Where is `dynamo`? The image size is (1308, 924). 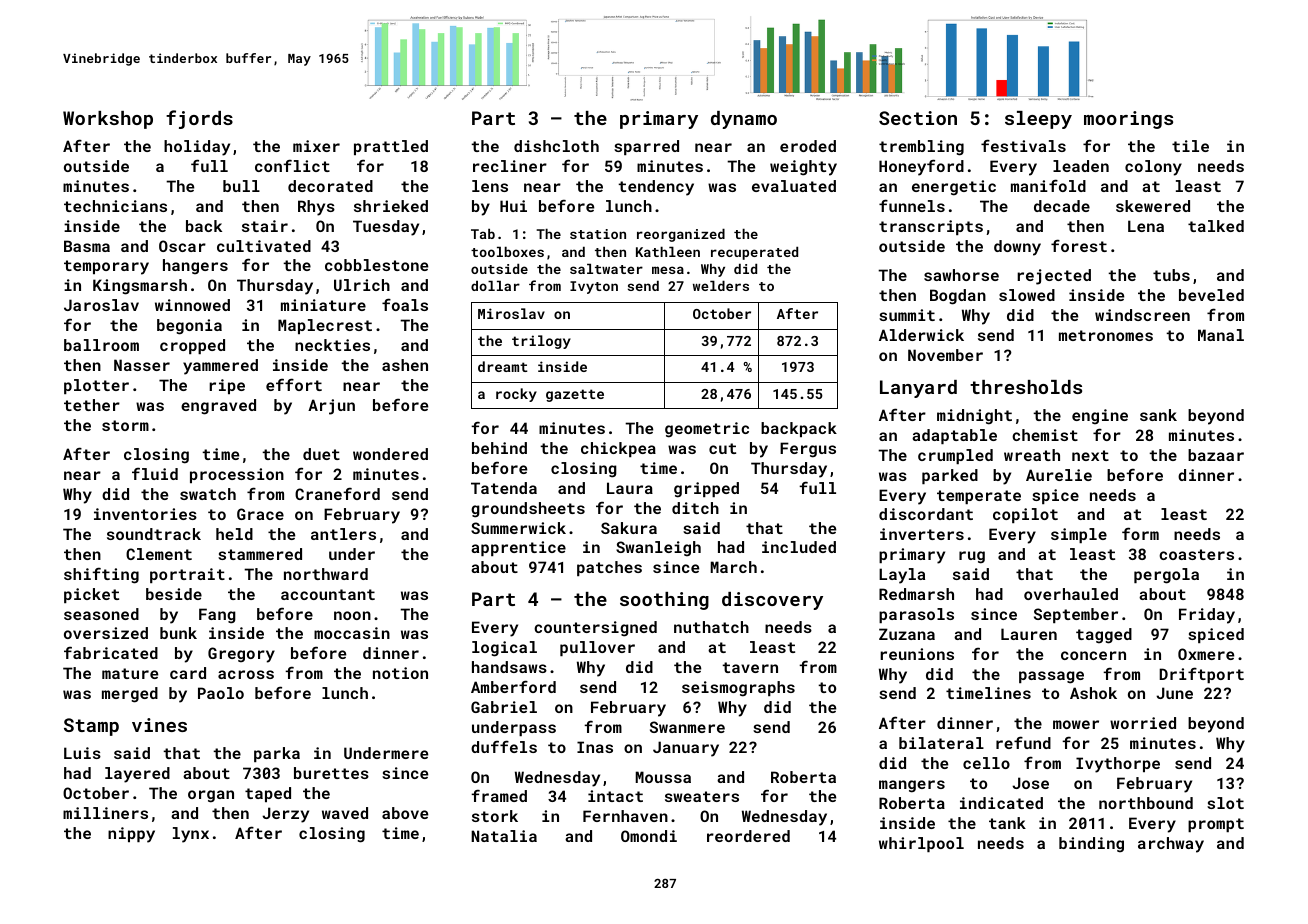 dynamo is located at coordinates (744, 120).
